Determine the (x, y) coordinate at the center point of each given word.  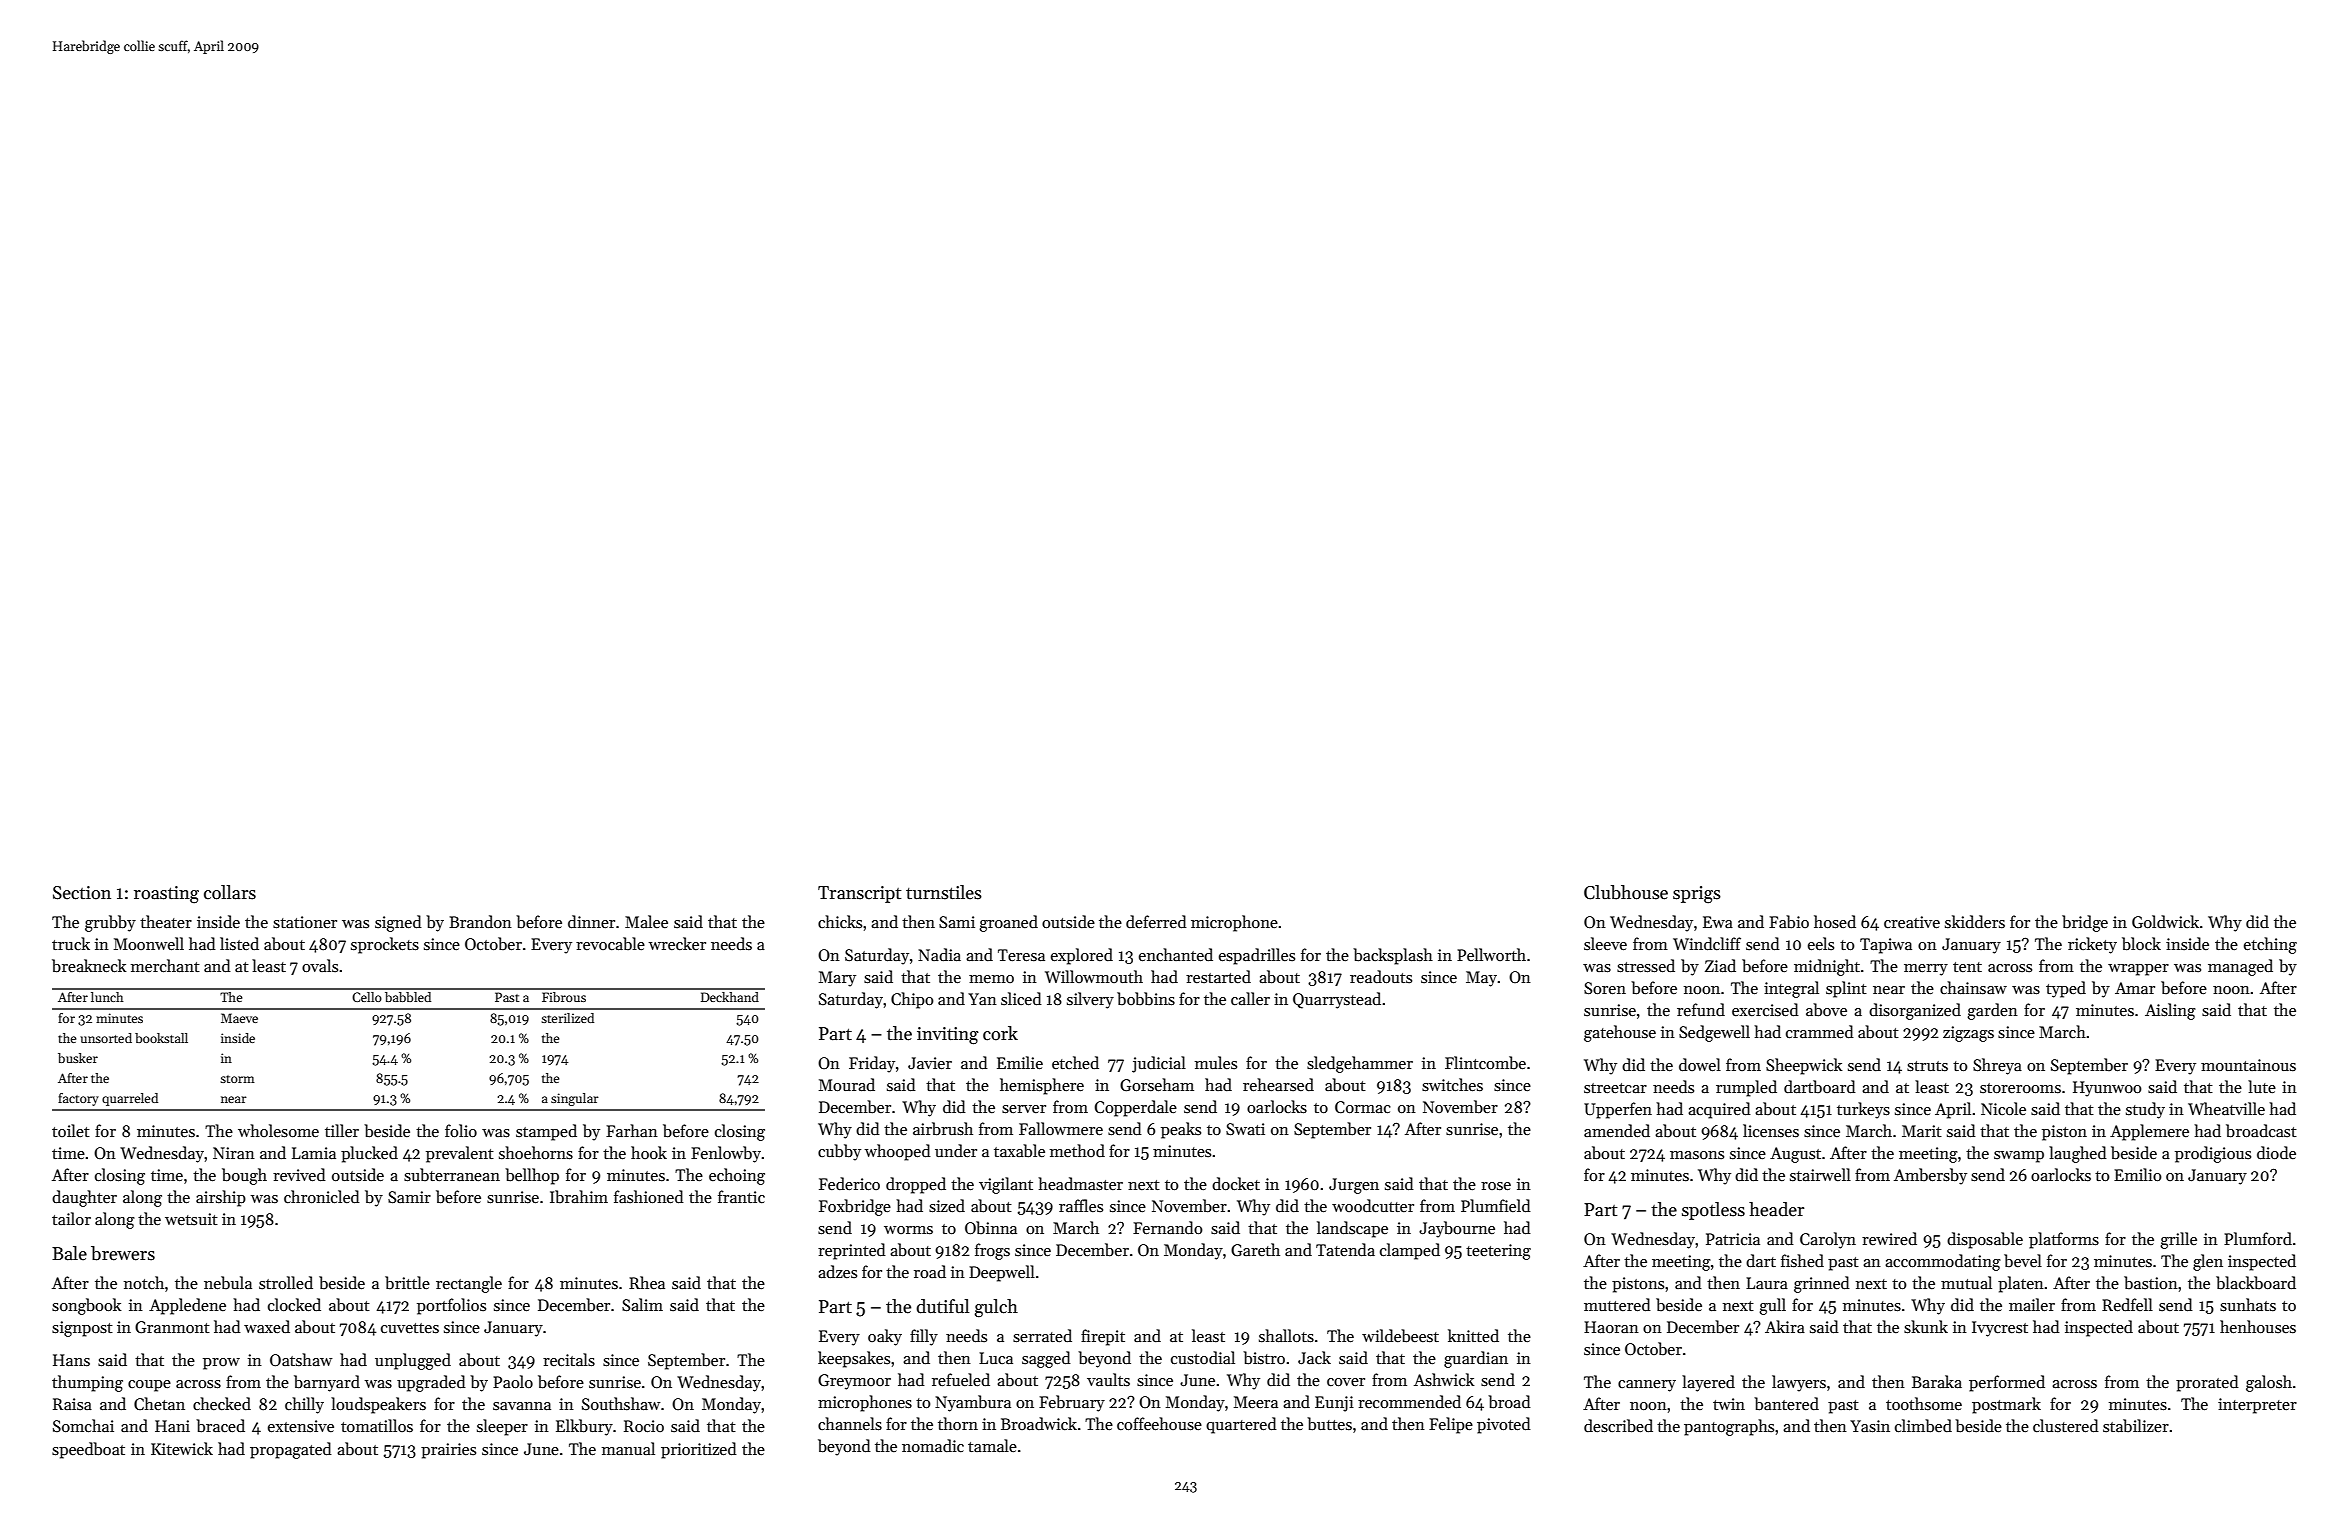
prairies (448, 1451)
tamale (992, 1445)
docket (1236, 1183)
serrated (1042, 1336)
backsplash (1393, 956)
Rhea (647, 1282)
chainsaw (1973, 987)
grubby (110, 923)
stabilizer (2136, 1425)
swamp (2019, 1157)
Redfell (2127, 1304)
